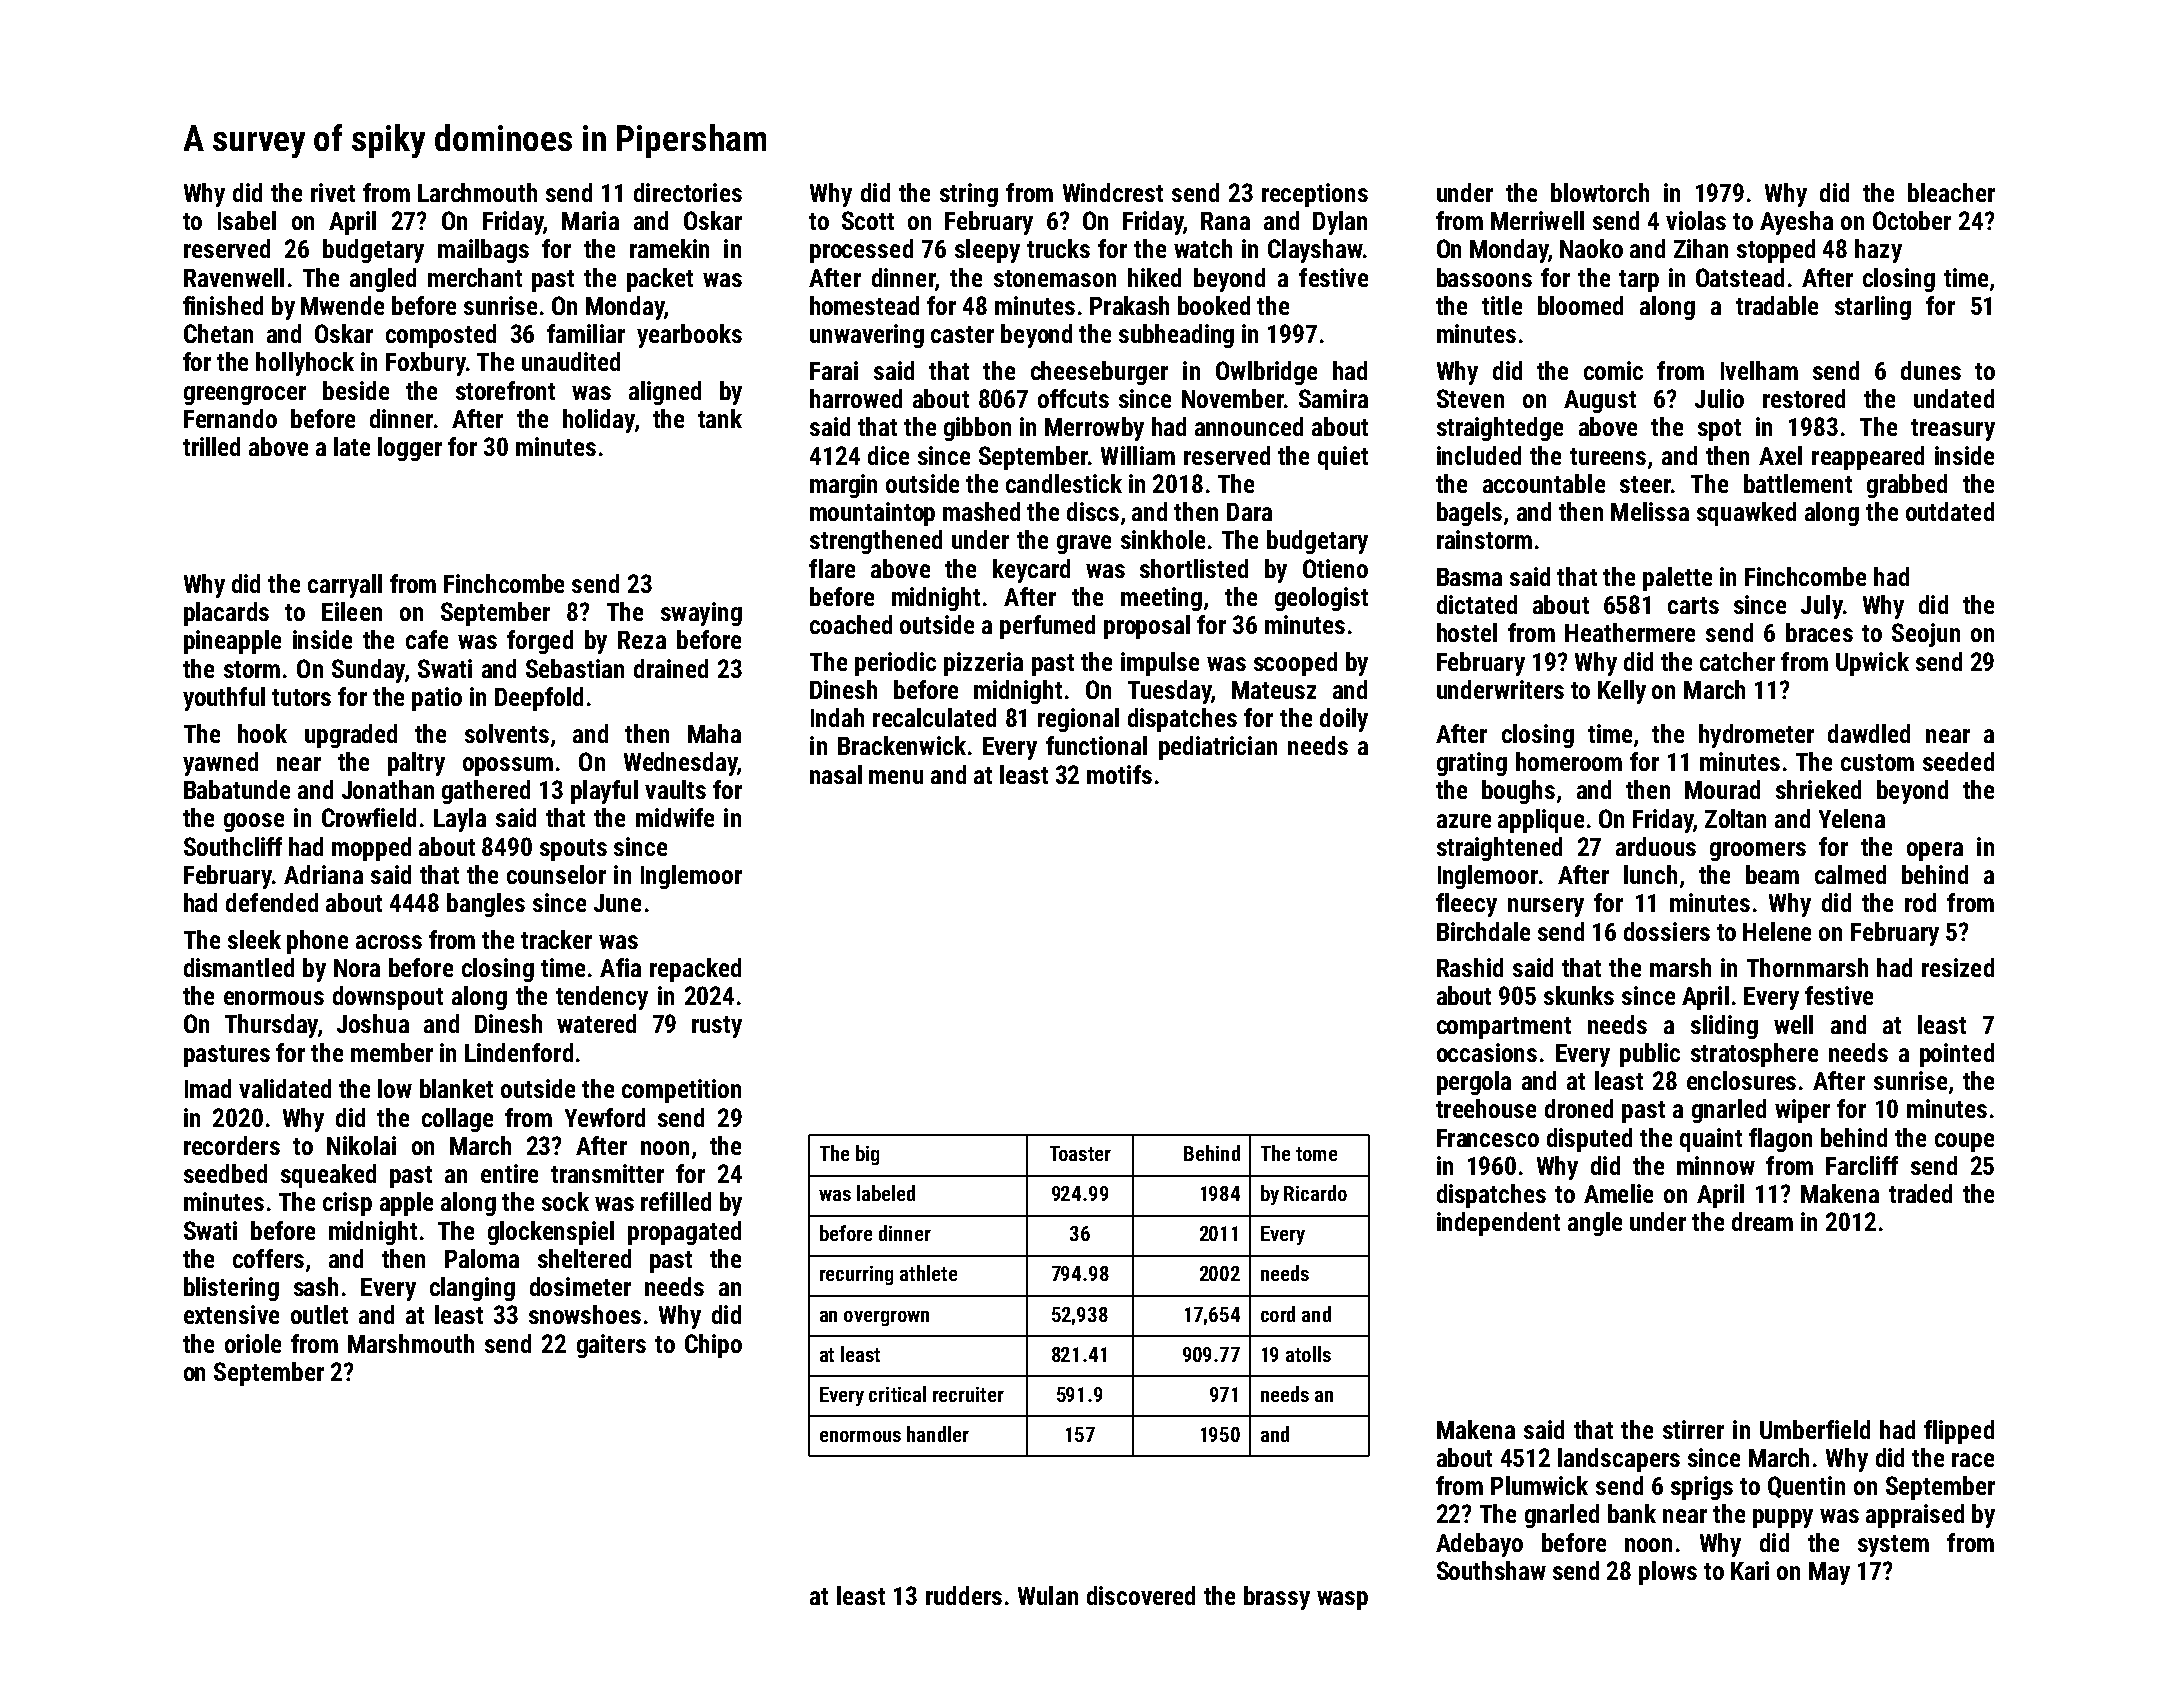  I want to click on rudders, so click(964, 1595).
